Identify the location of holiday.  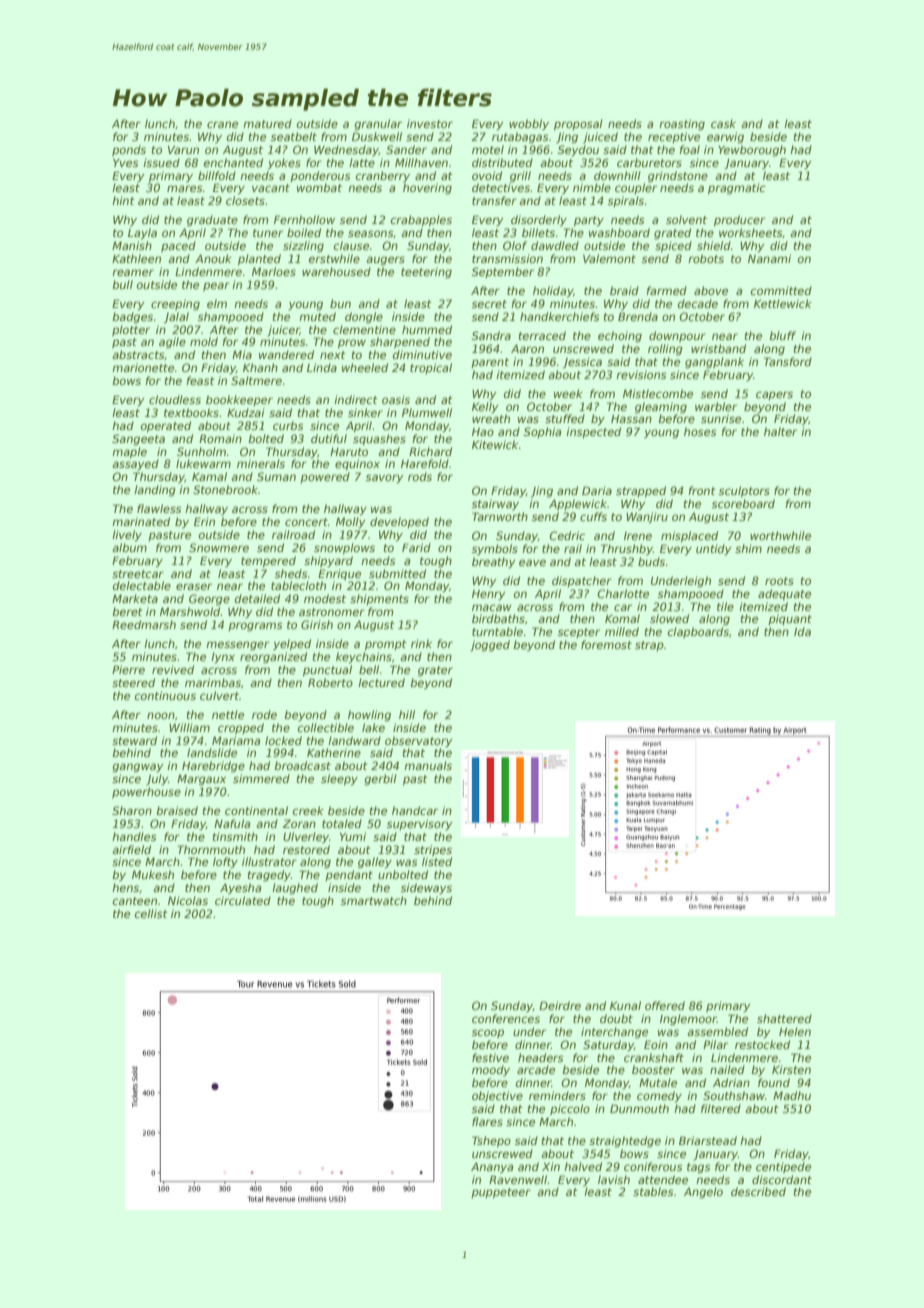
(553, 292).
